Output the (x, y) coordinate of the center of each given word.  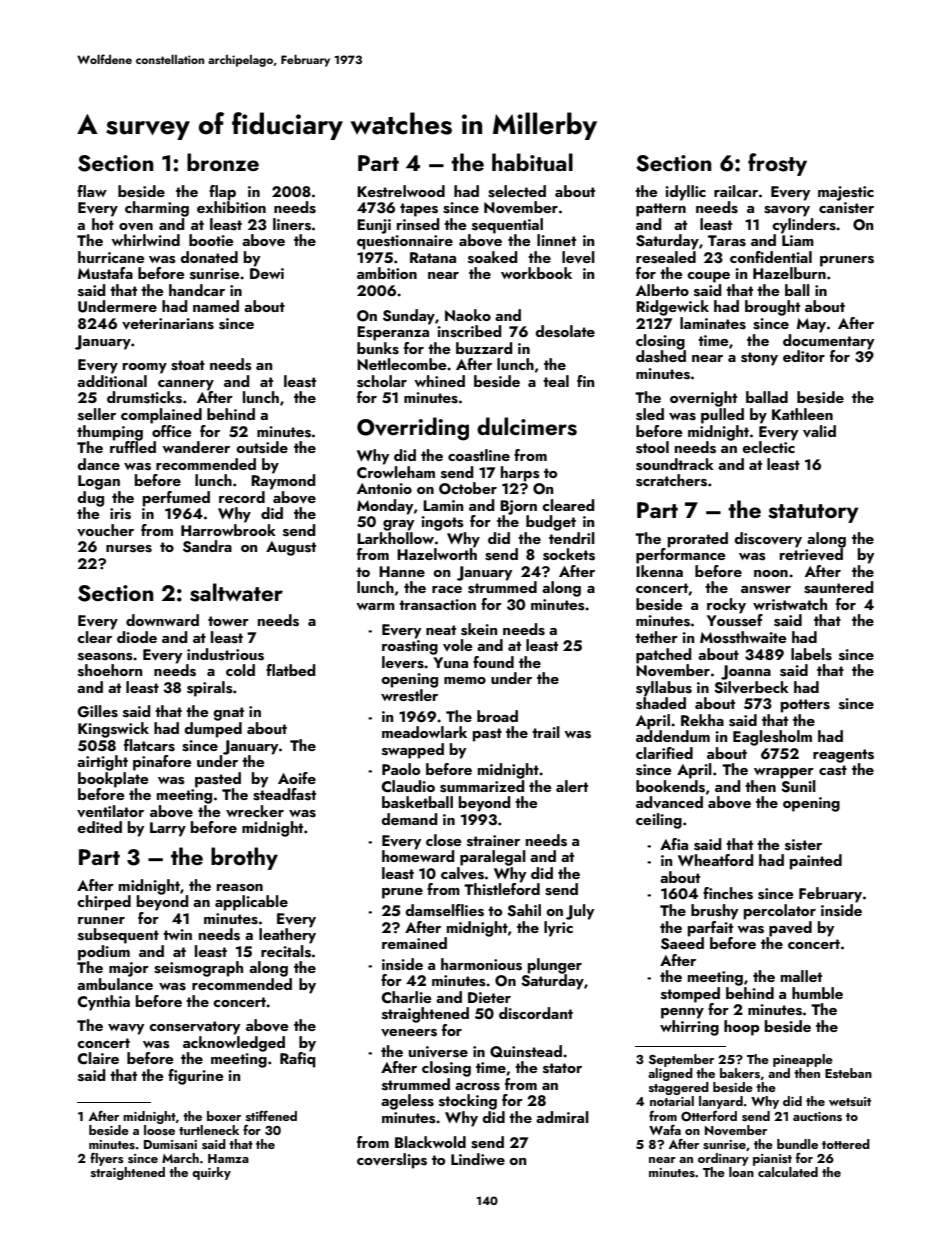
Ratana (433, 257)
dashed (661, 356)
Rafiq (298, 1060)
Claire (98, 1058)
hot (103, 224)
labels (811, 654)
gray (398, 525)
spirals (210, 689)
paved (790, 929)
